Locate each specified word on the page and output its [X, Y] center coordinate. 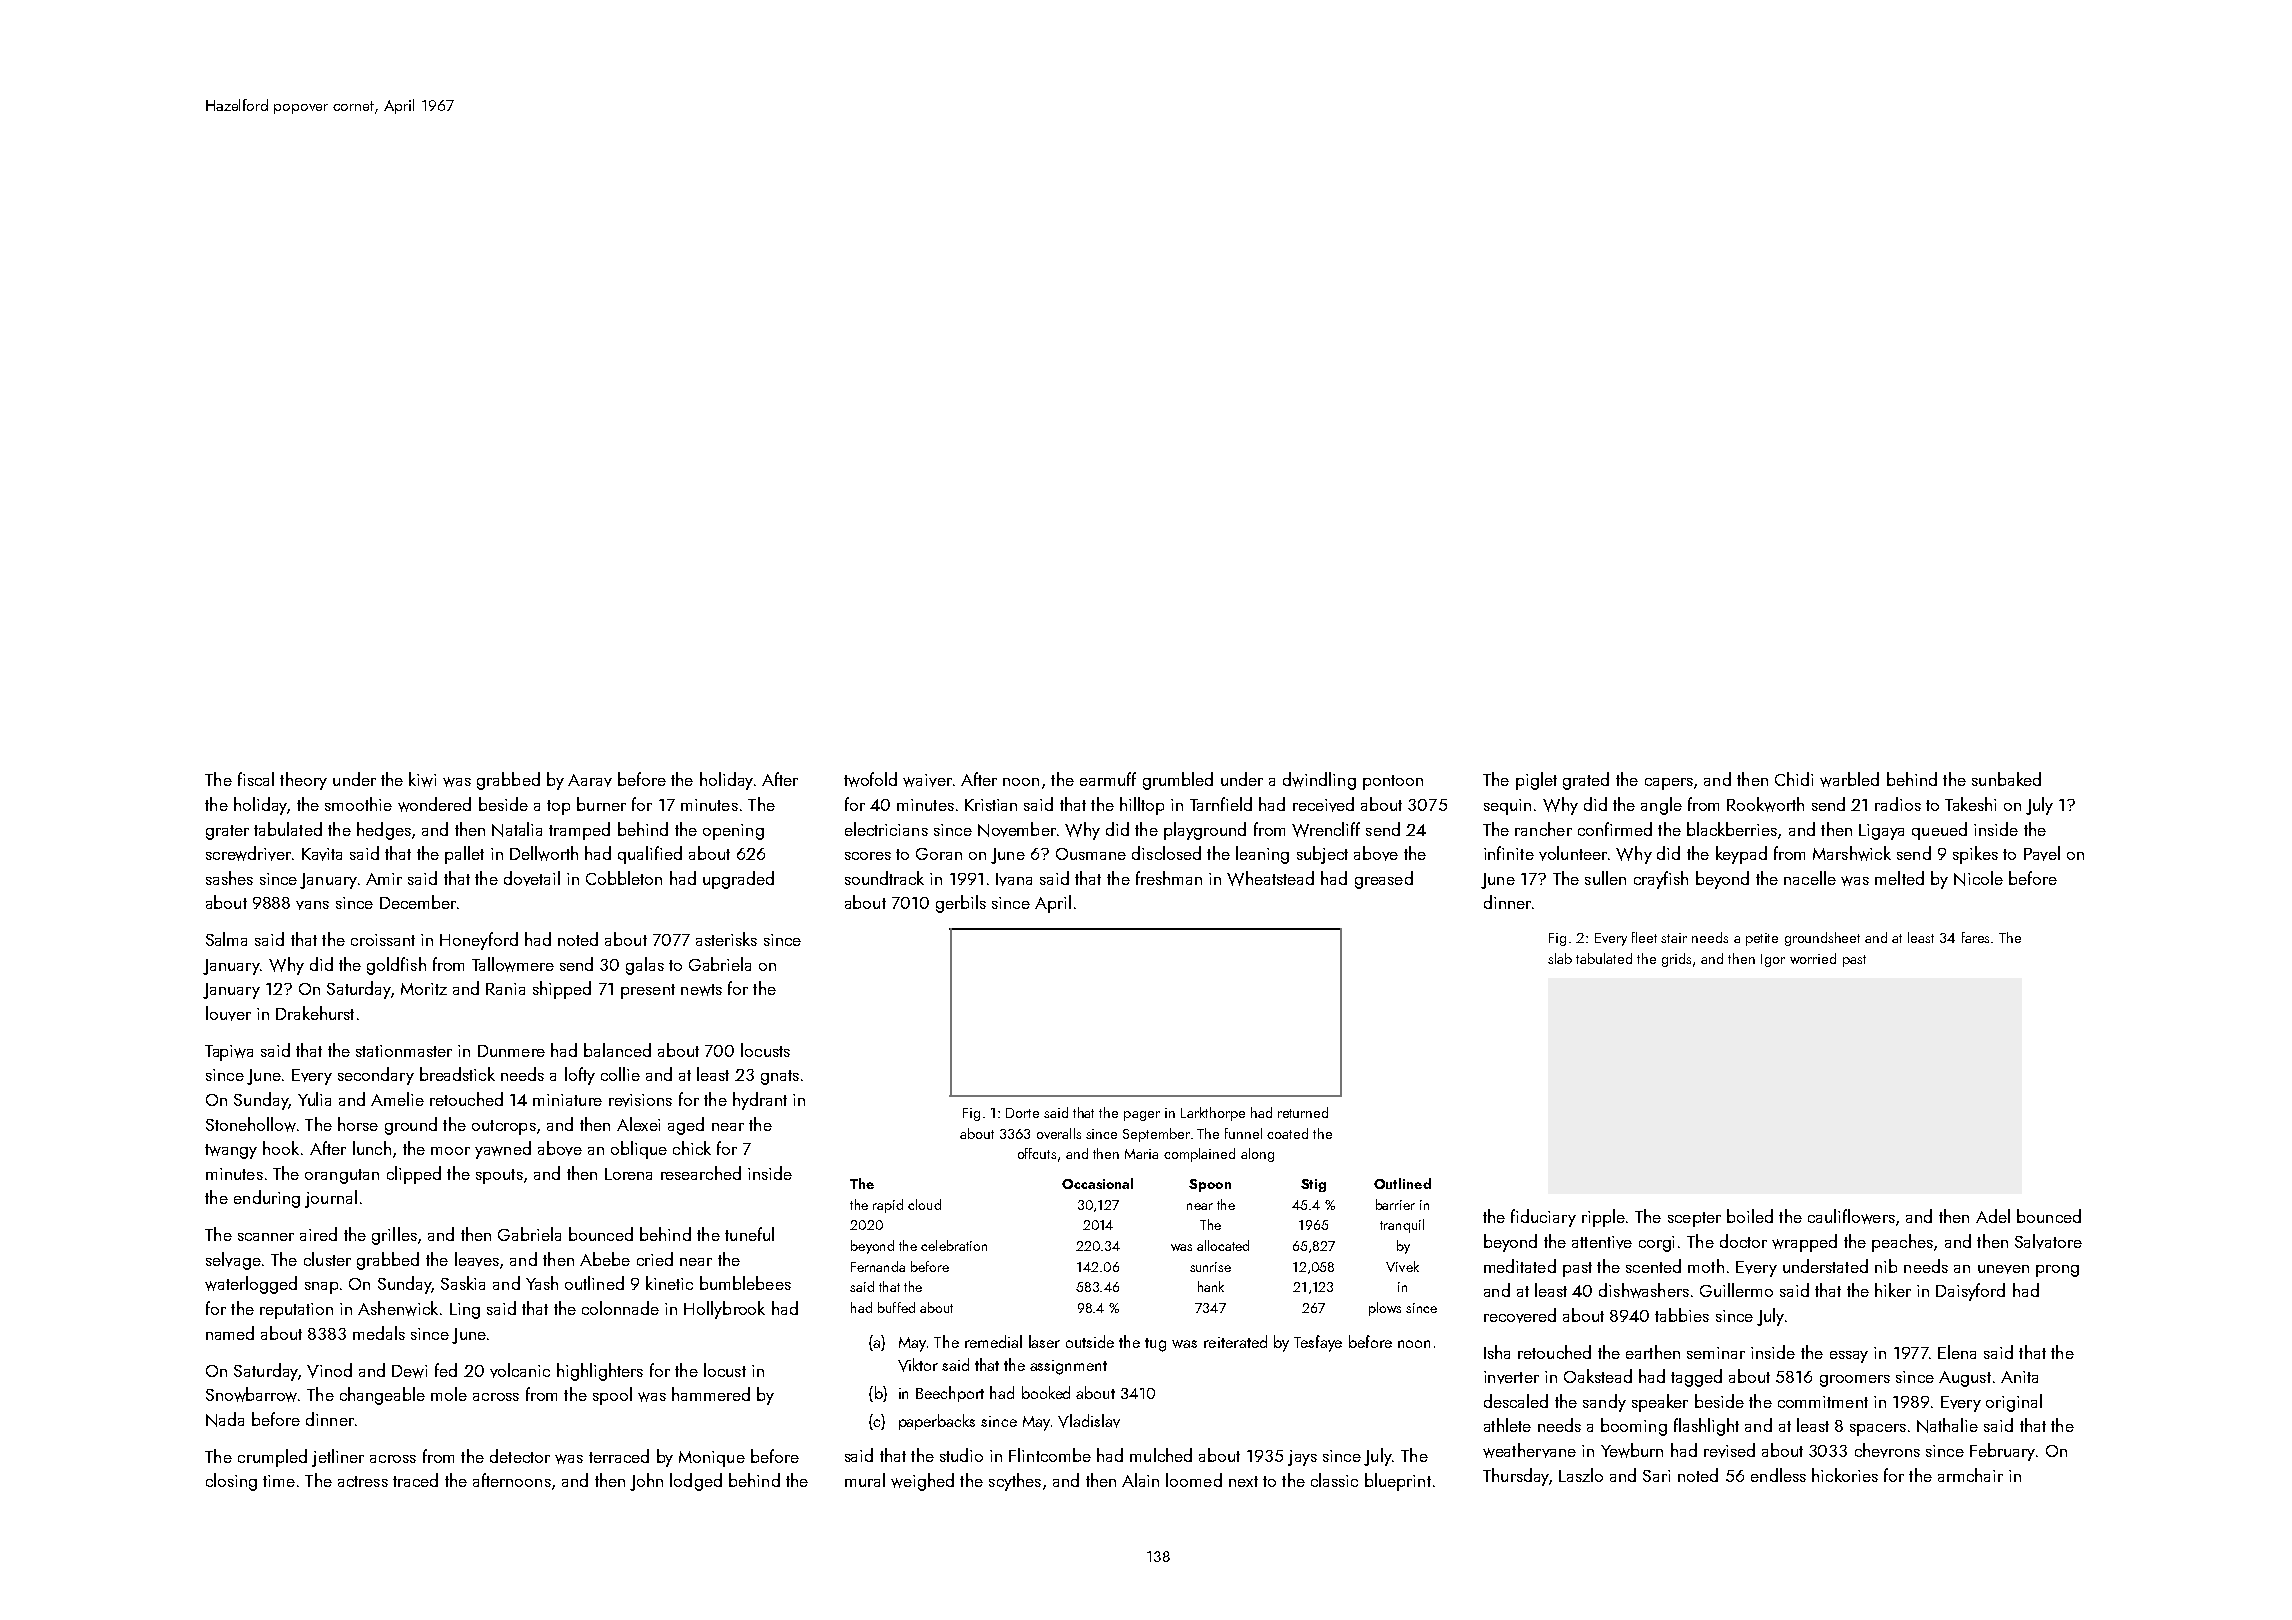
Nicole [1978, 878]
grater [227, 832]
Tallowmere [513, 964]
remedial [993, 1341]
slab [1560, 958]
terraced [619, 1456]
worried [1813, 958]
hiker [1893, 1290]
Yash [542, 1283]
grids [1676, 960]
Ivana [1014, 879]
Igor [1773, 960]
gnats [780, 1077]
